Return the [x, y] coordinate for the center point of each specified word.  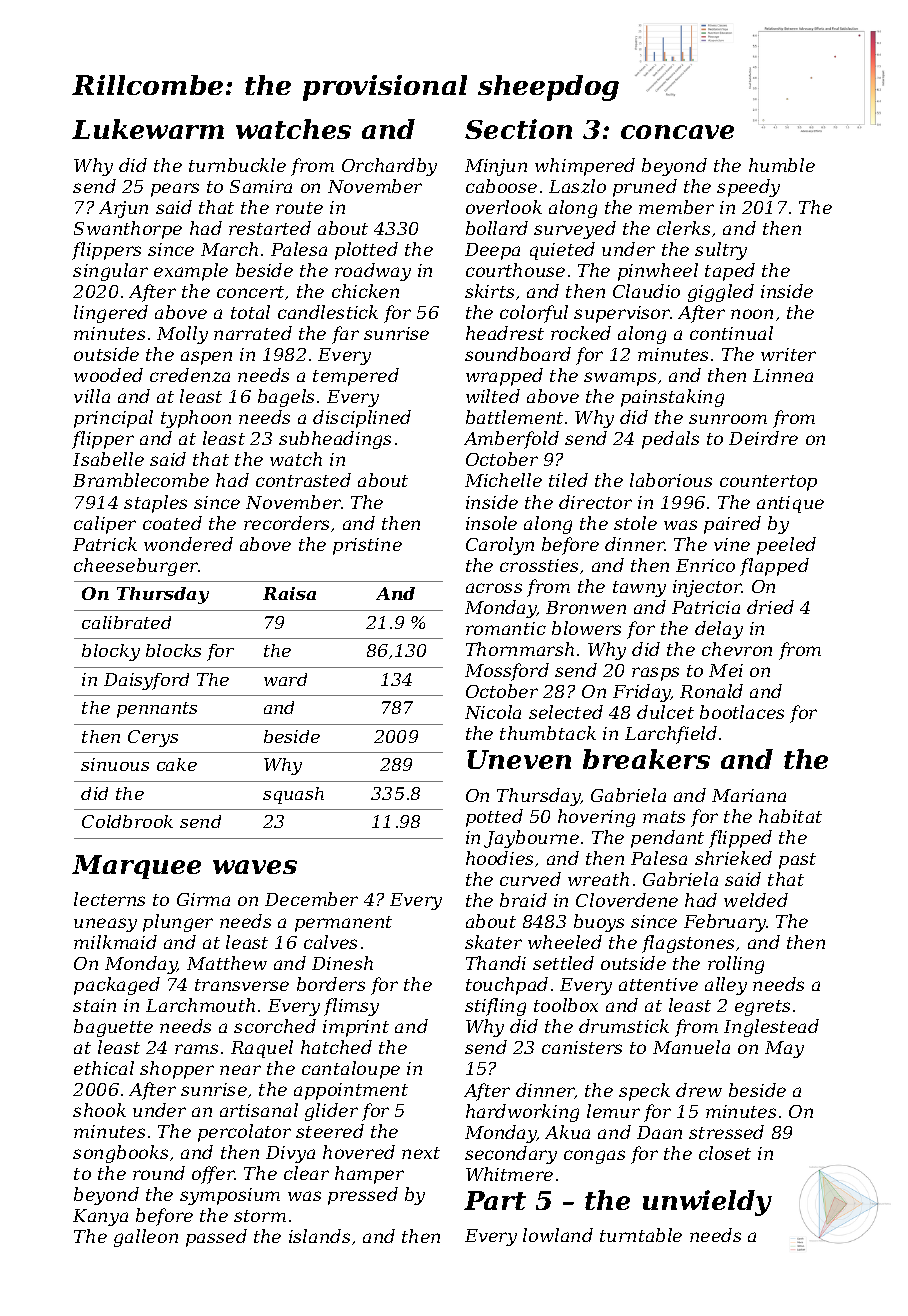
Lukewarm [148, 129]
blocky [111, 652]
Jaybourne [531, 839]
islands [319, 1236]
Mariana [749, 795]
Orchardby [389, 167]
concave [677, 132]
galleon [146, 1238]
